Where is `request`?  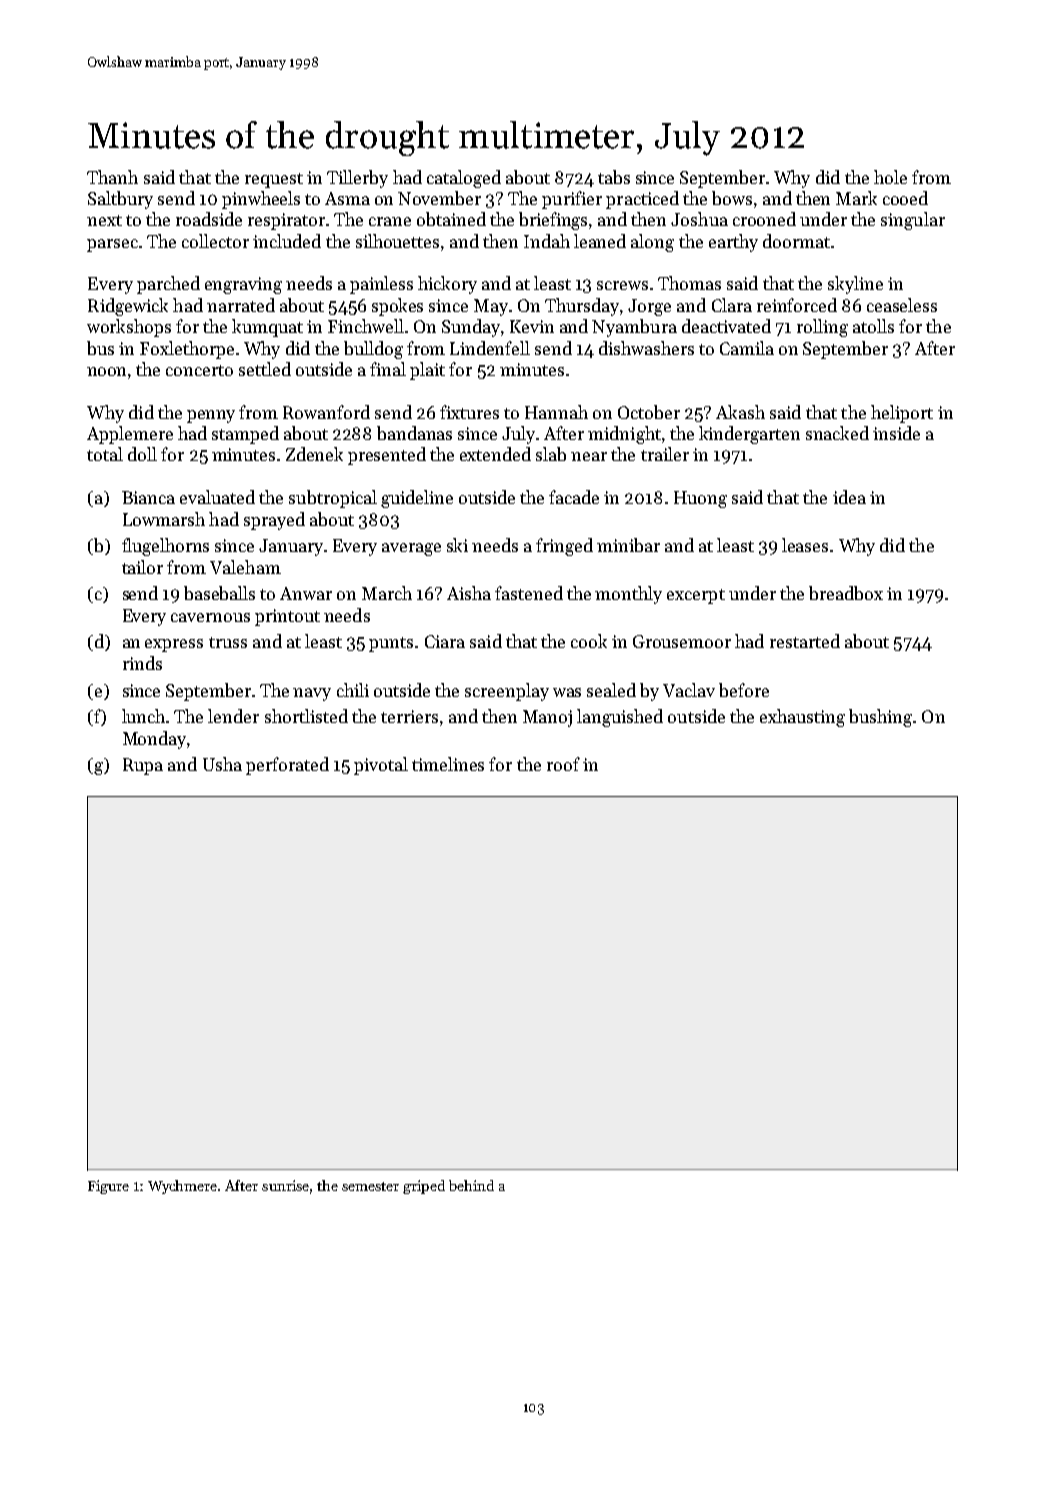
request is located at coordinates (274, 180).
